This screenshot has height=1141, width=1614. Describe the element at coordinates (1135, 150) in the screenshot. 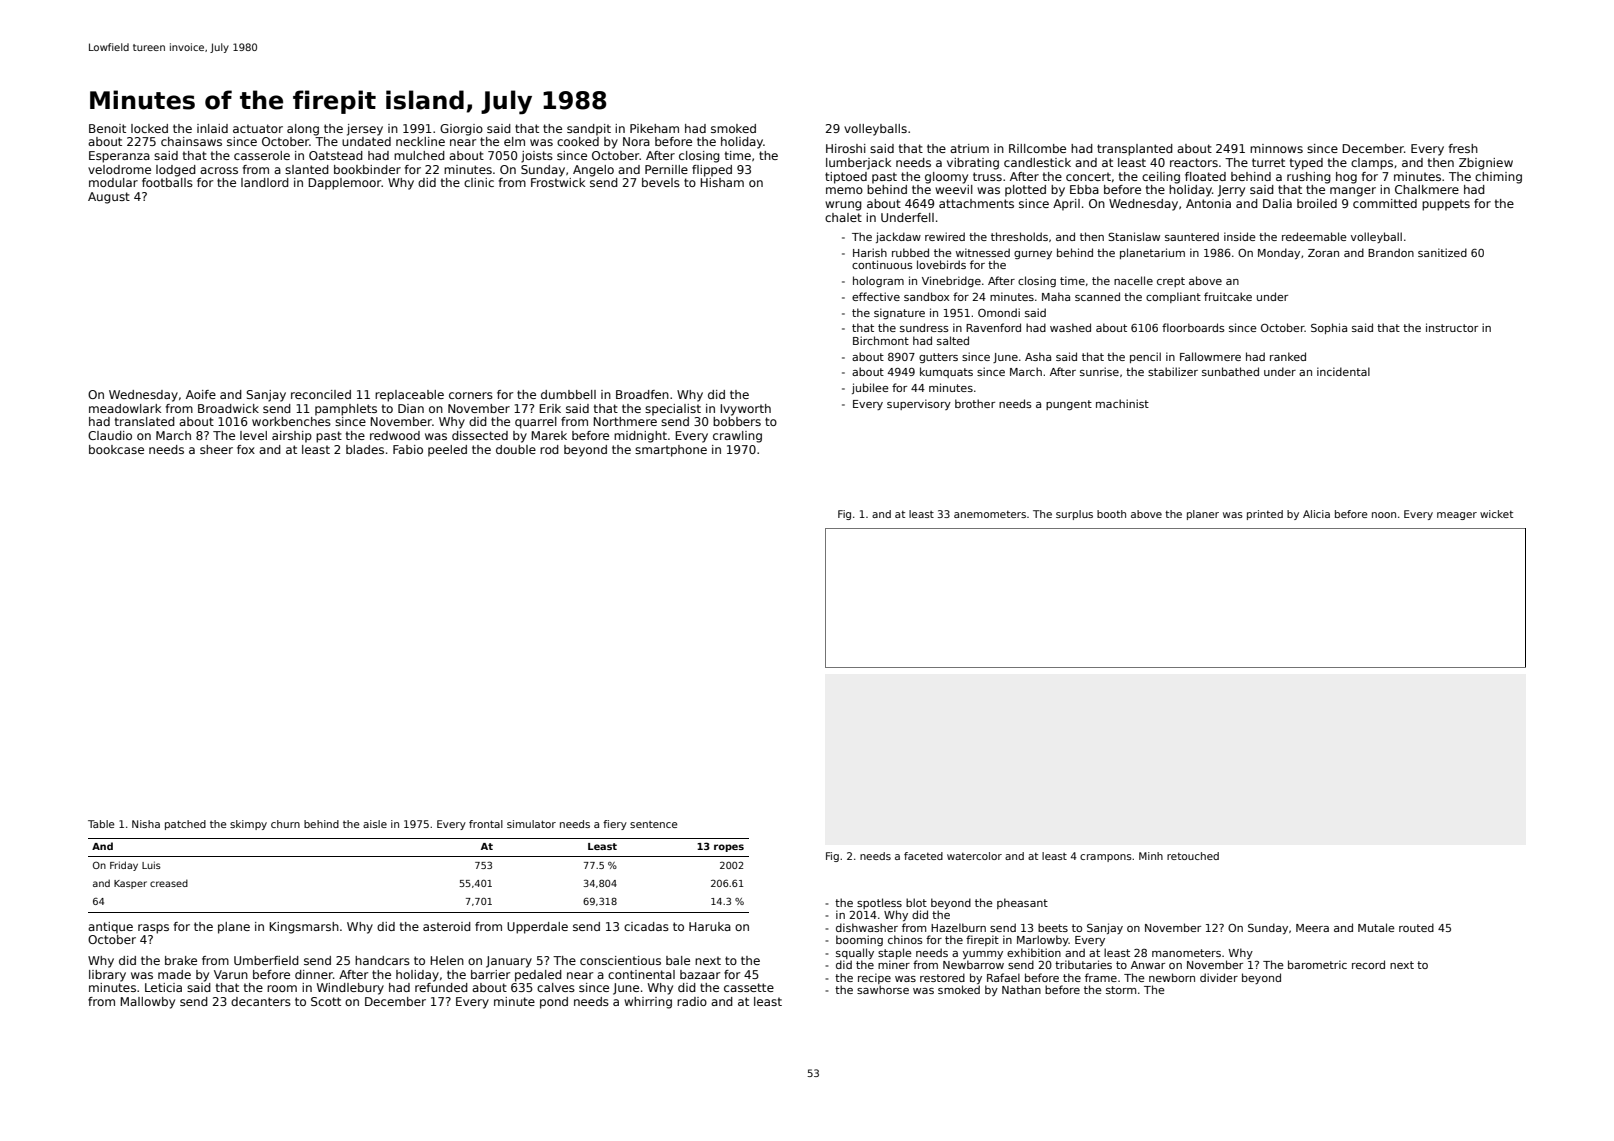

I see `transplanted` at that location.
